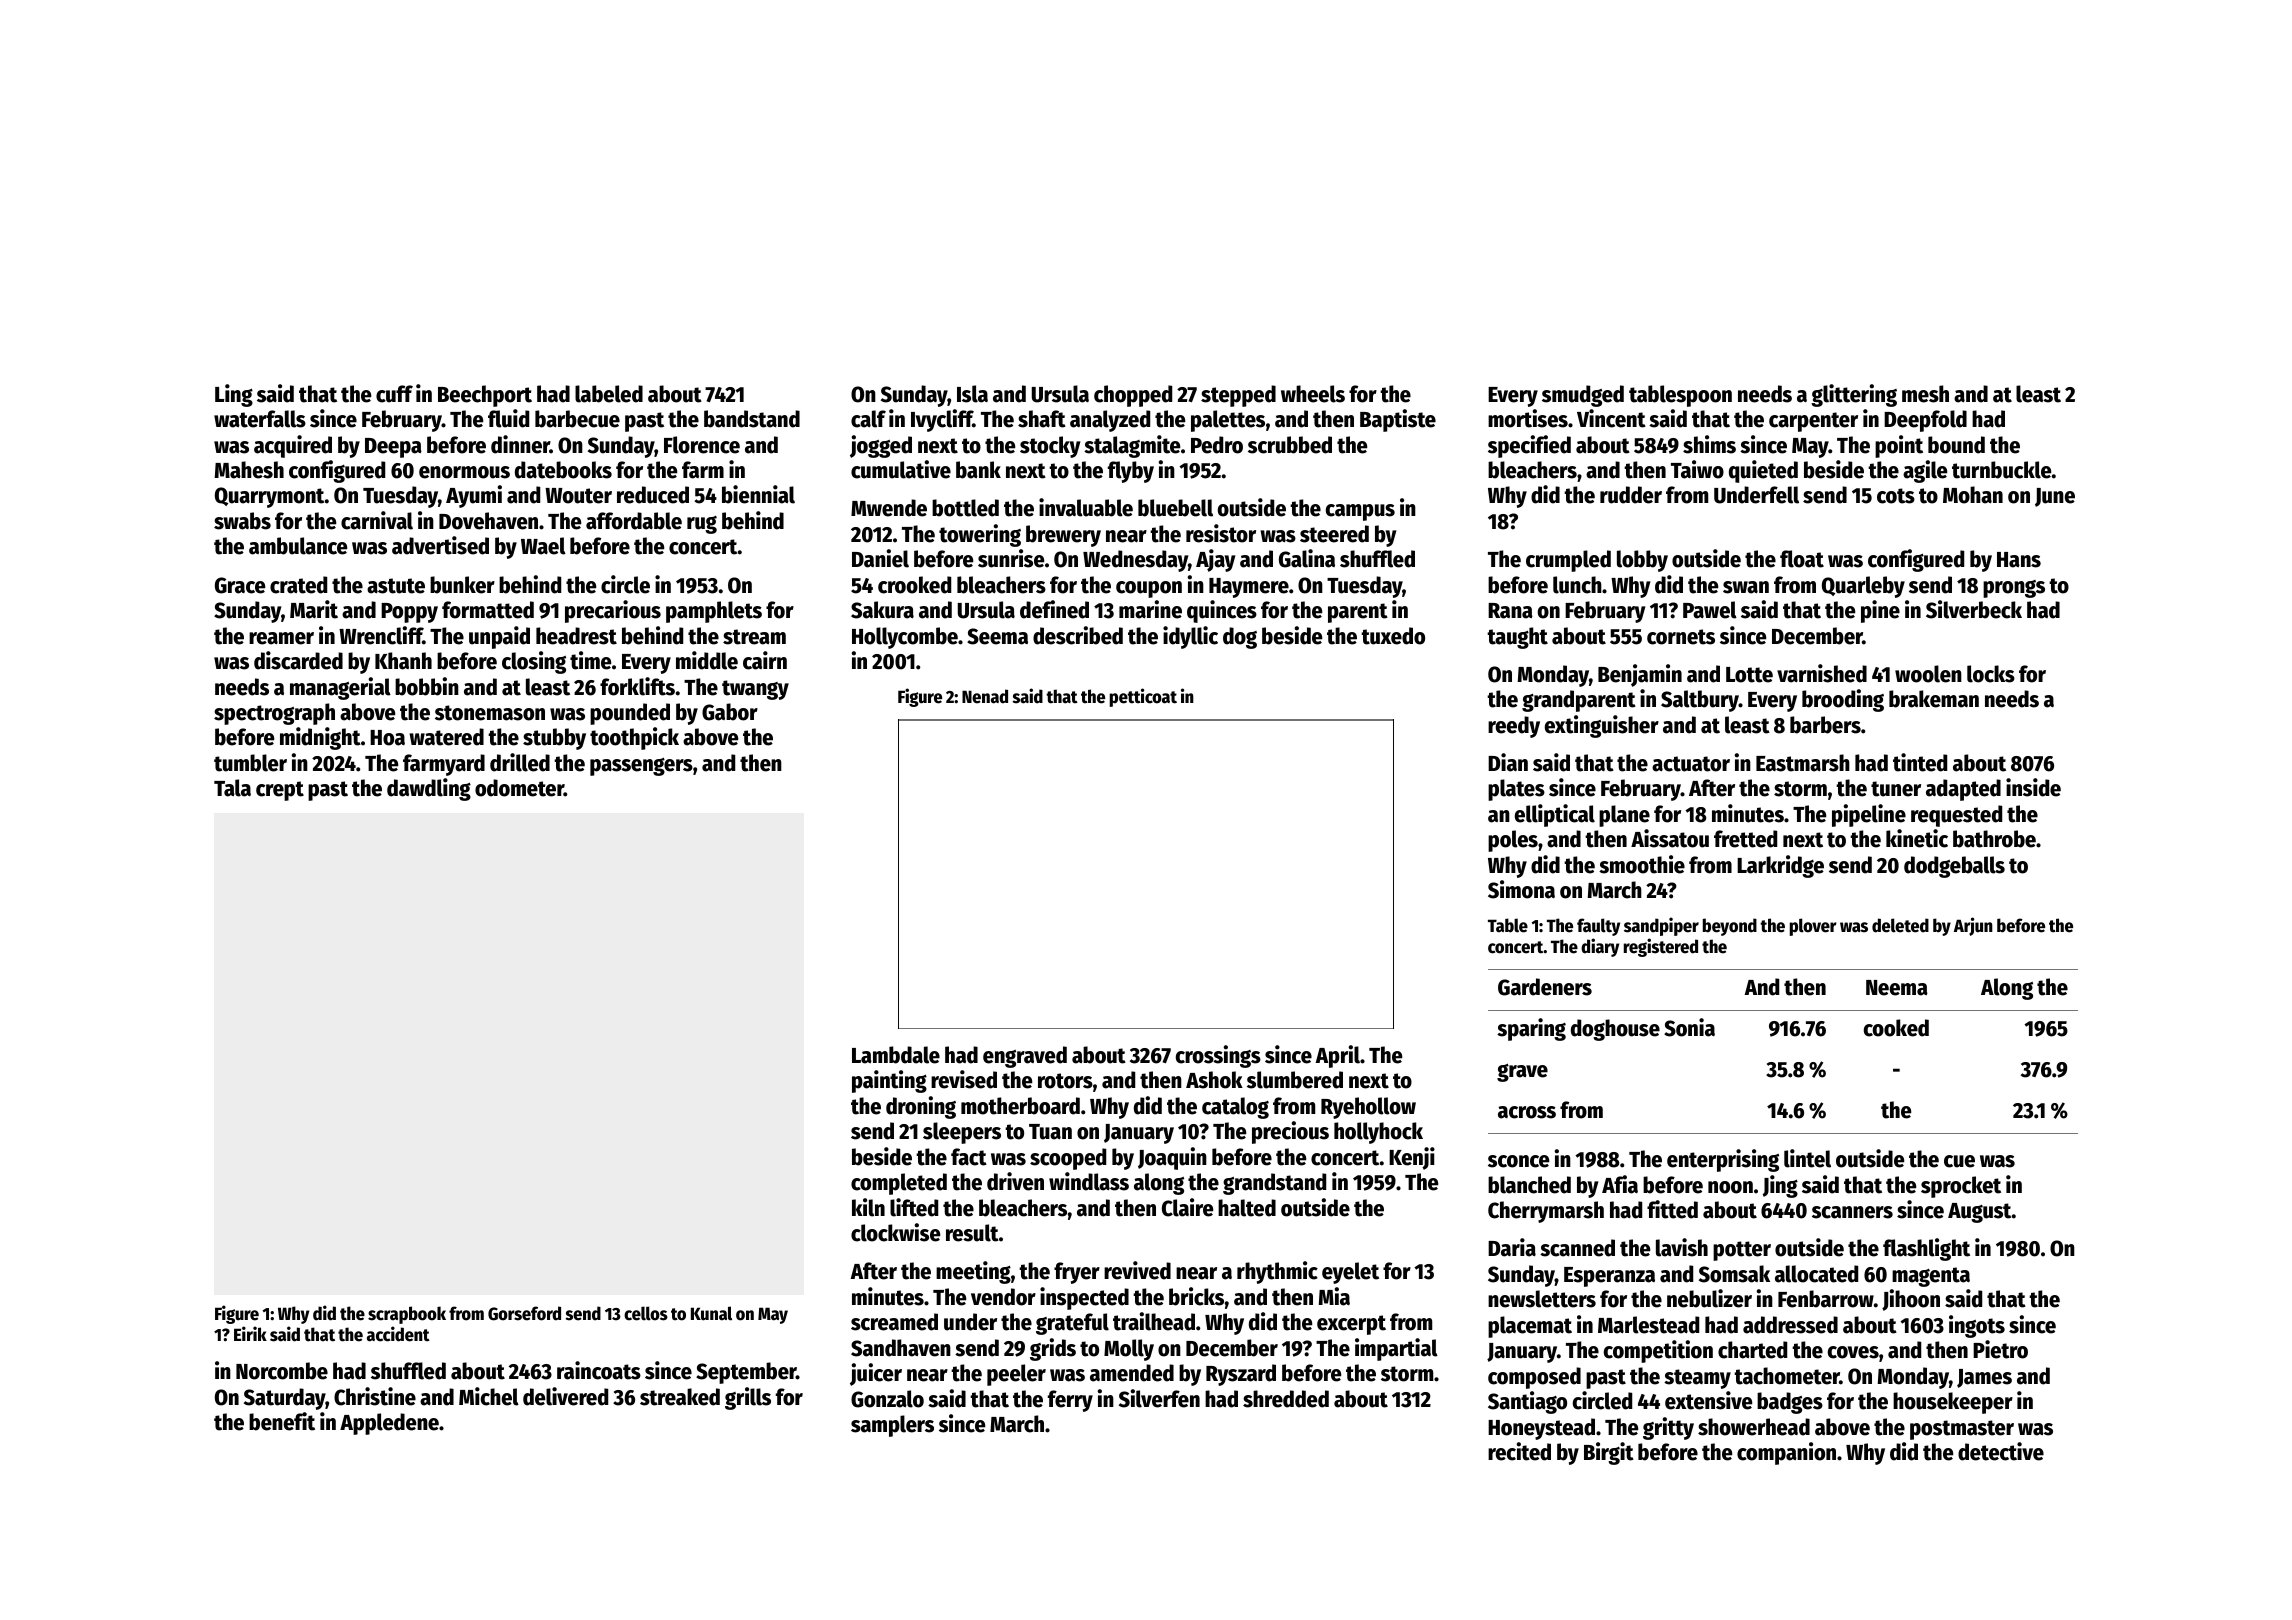 Image resolution: width=2292 pixels, height=1620 pixels. I want to click on actuator, so click(1691, 764).
